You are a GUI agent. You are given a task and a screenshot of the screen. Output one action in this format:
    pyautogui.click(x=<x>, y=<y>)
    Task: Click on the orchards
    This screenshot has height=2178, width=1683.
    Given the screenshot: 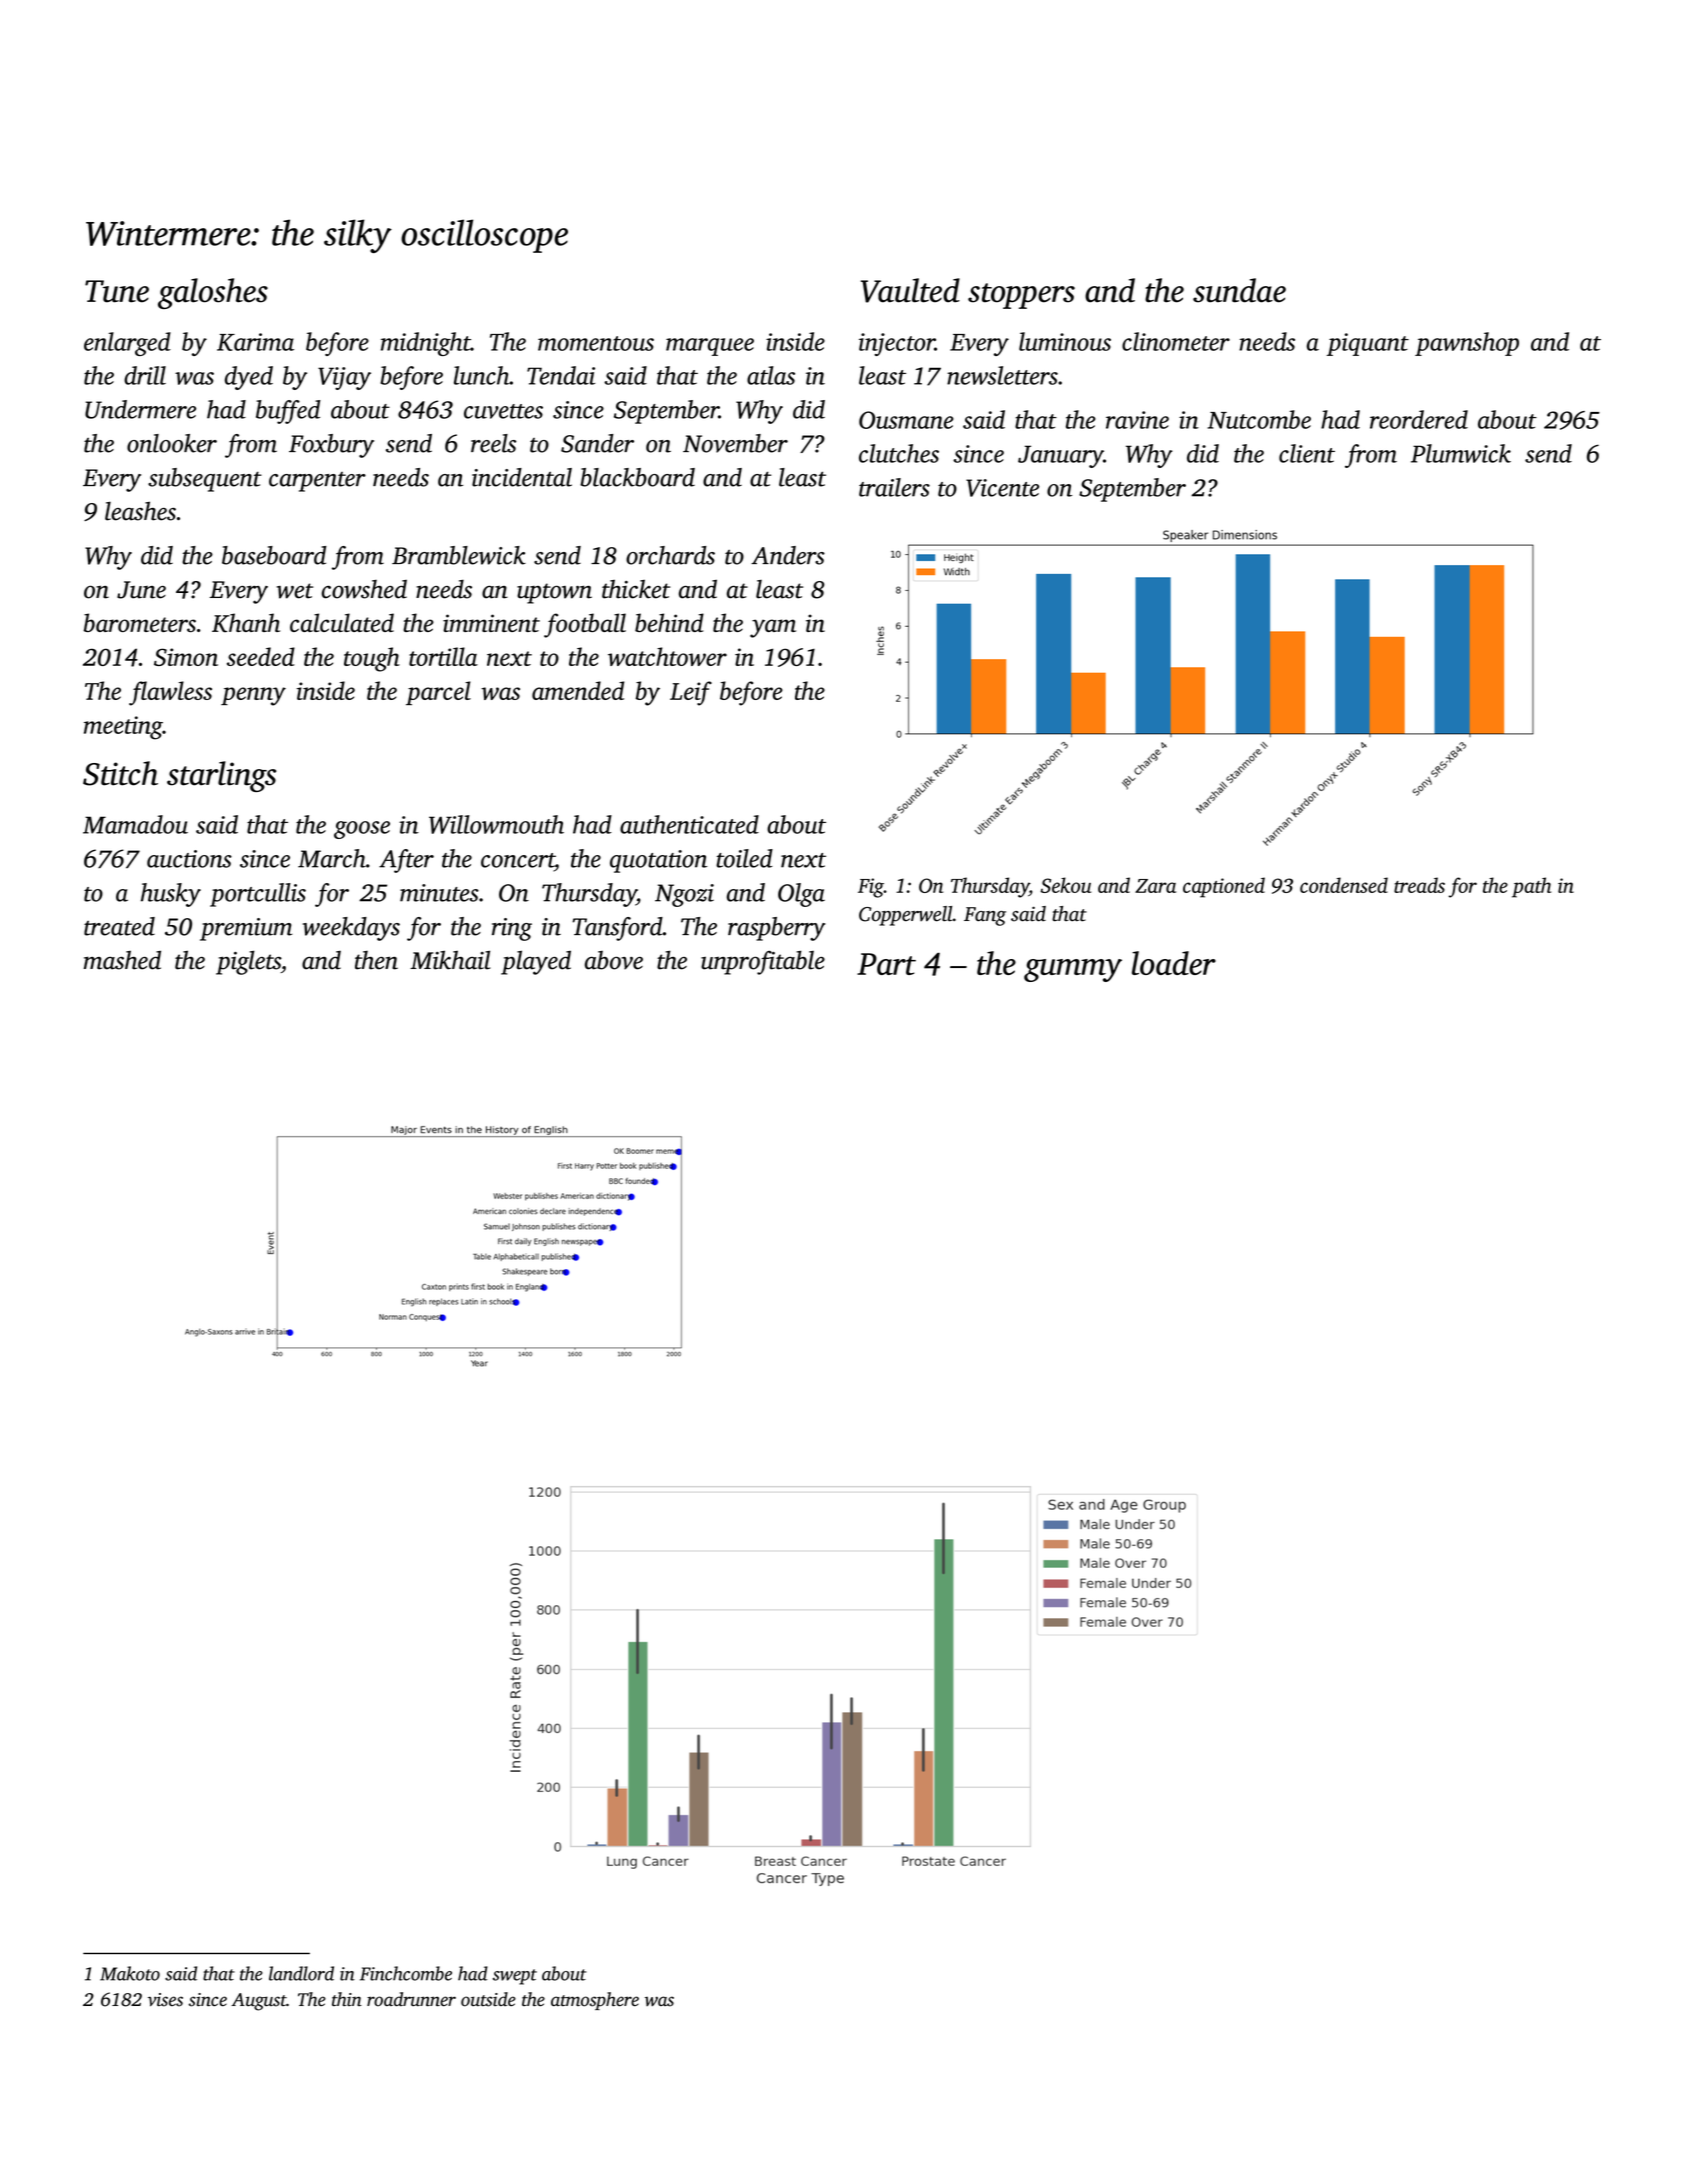 What is the action you would take?
    pyautogui.click(x=670, y=555)
